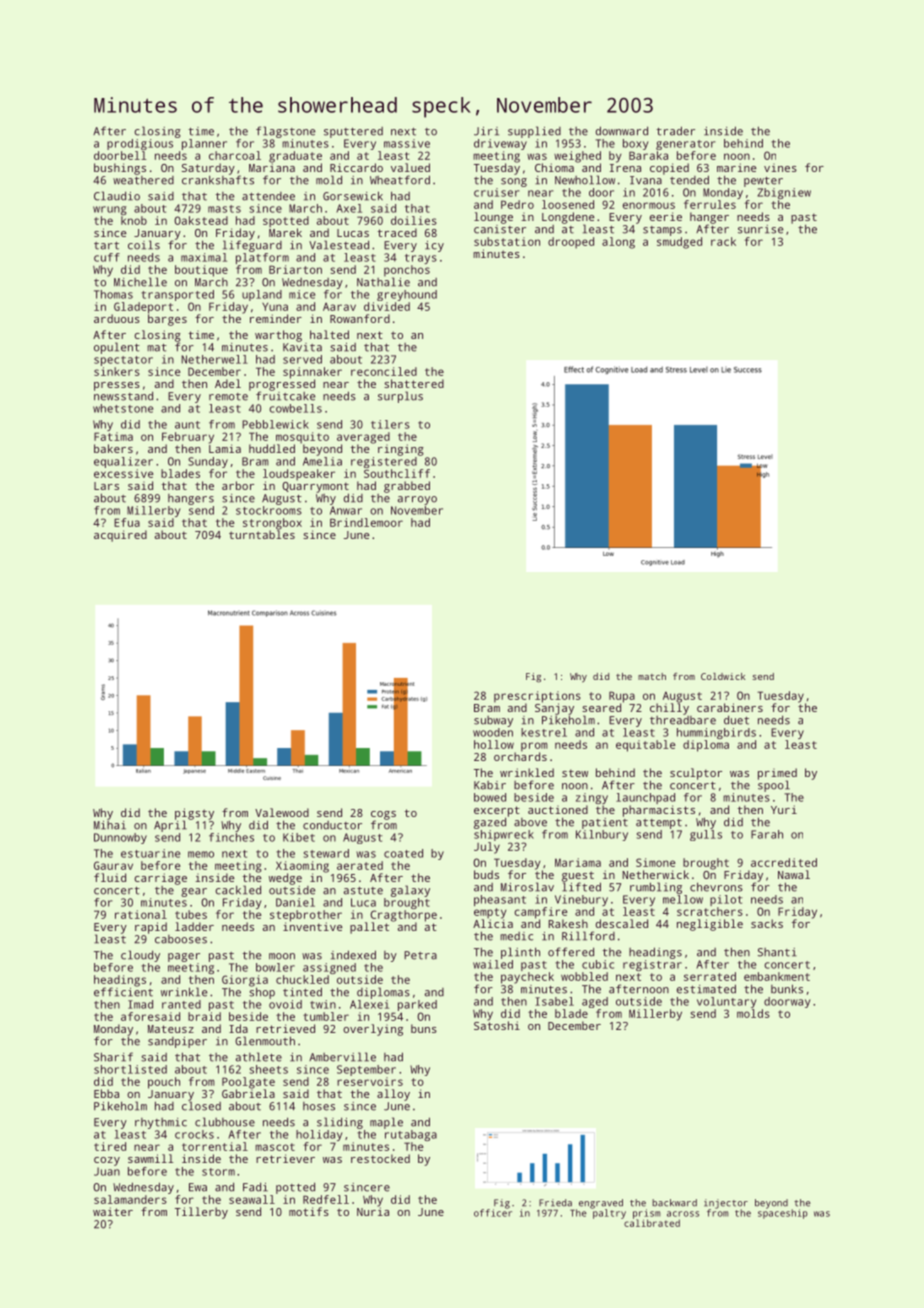 The height and width of the image is (1308, 924). I want to click on sunrise, so click(760, 229).
